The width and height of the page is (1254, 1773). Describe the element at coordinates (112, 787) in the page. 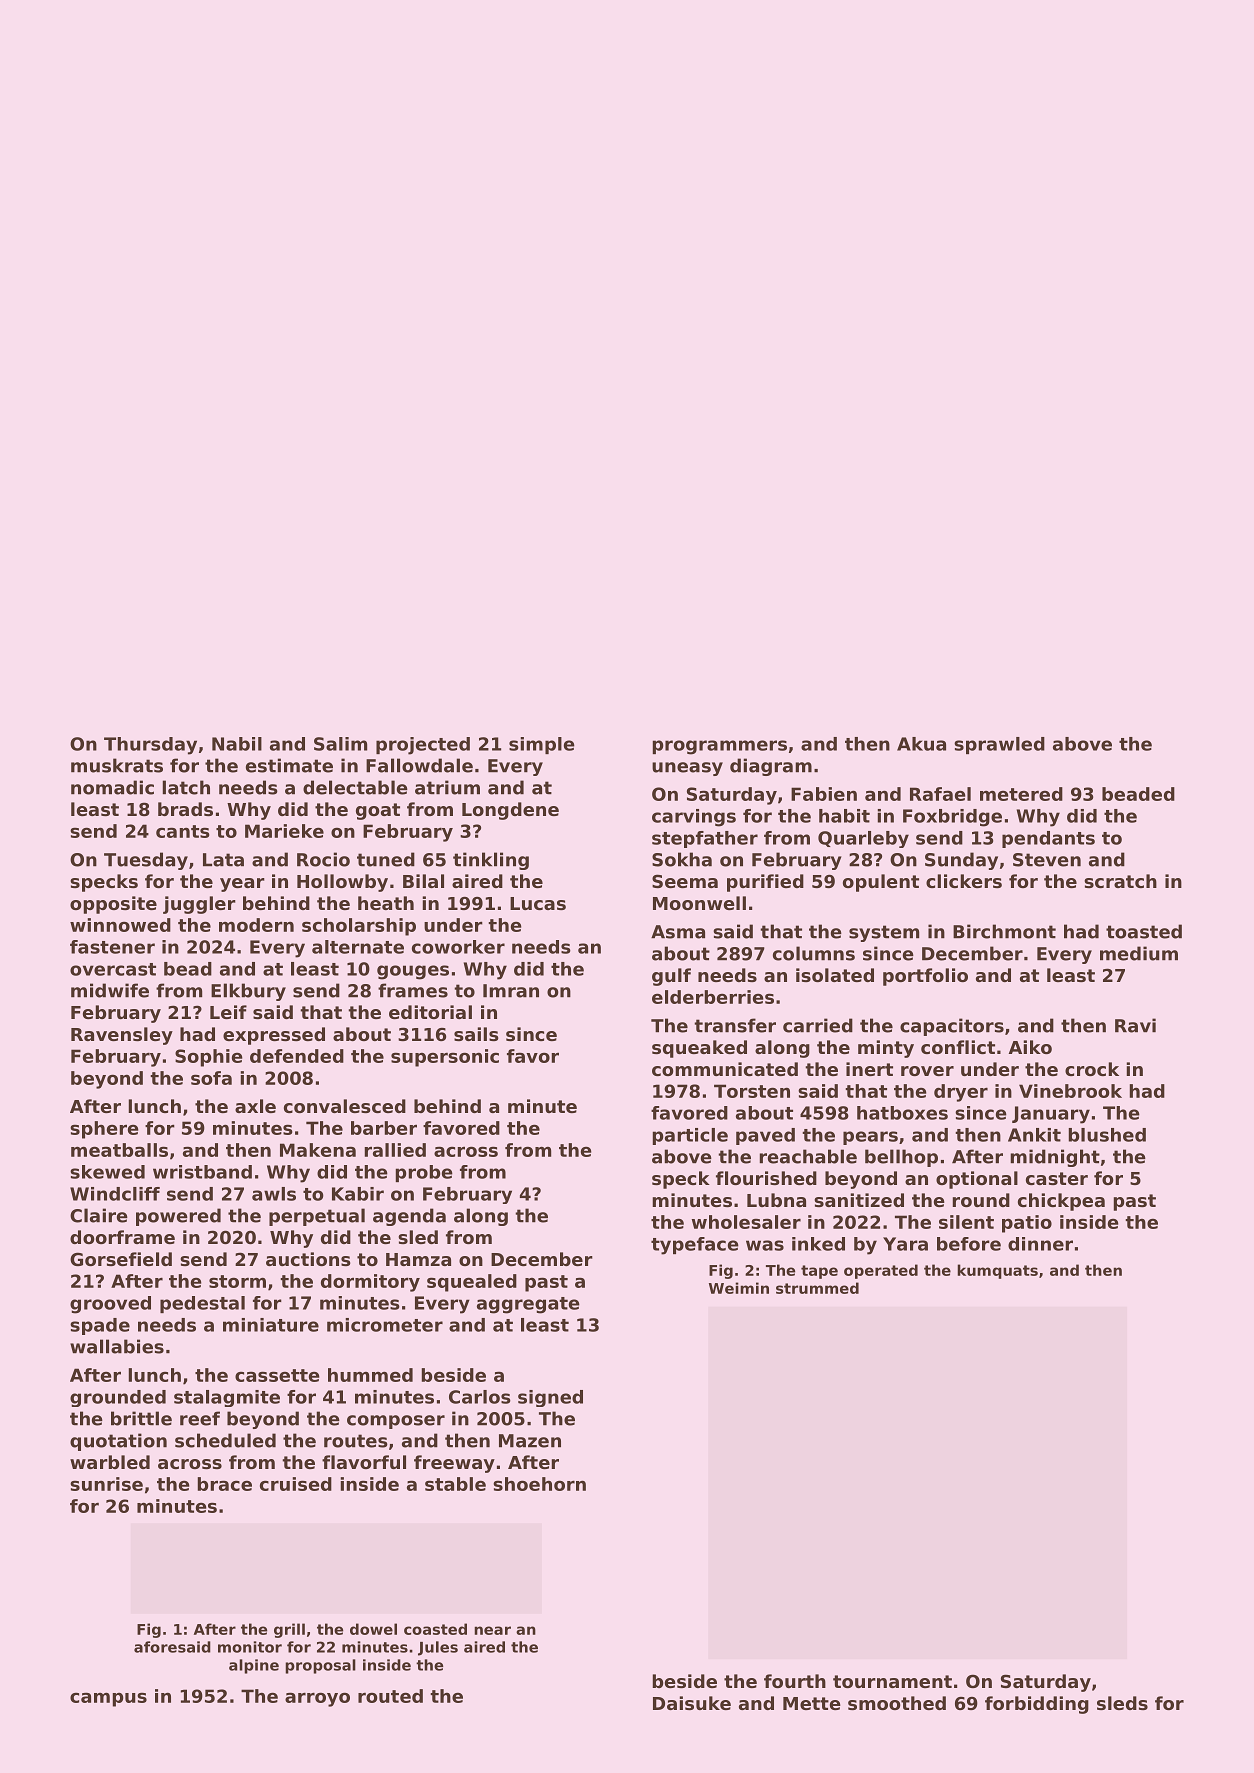

I see `nomadic` at that location.
